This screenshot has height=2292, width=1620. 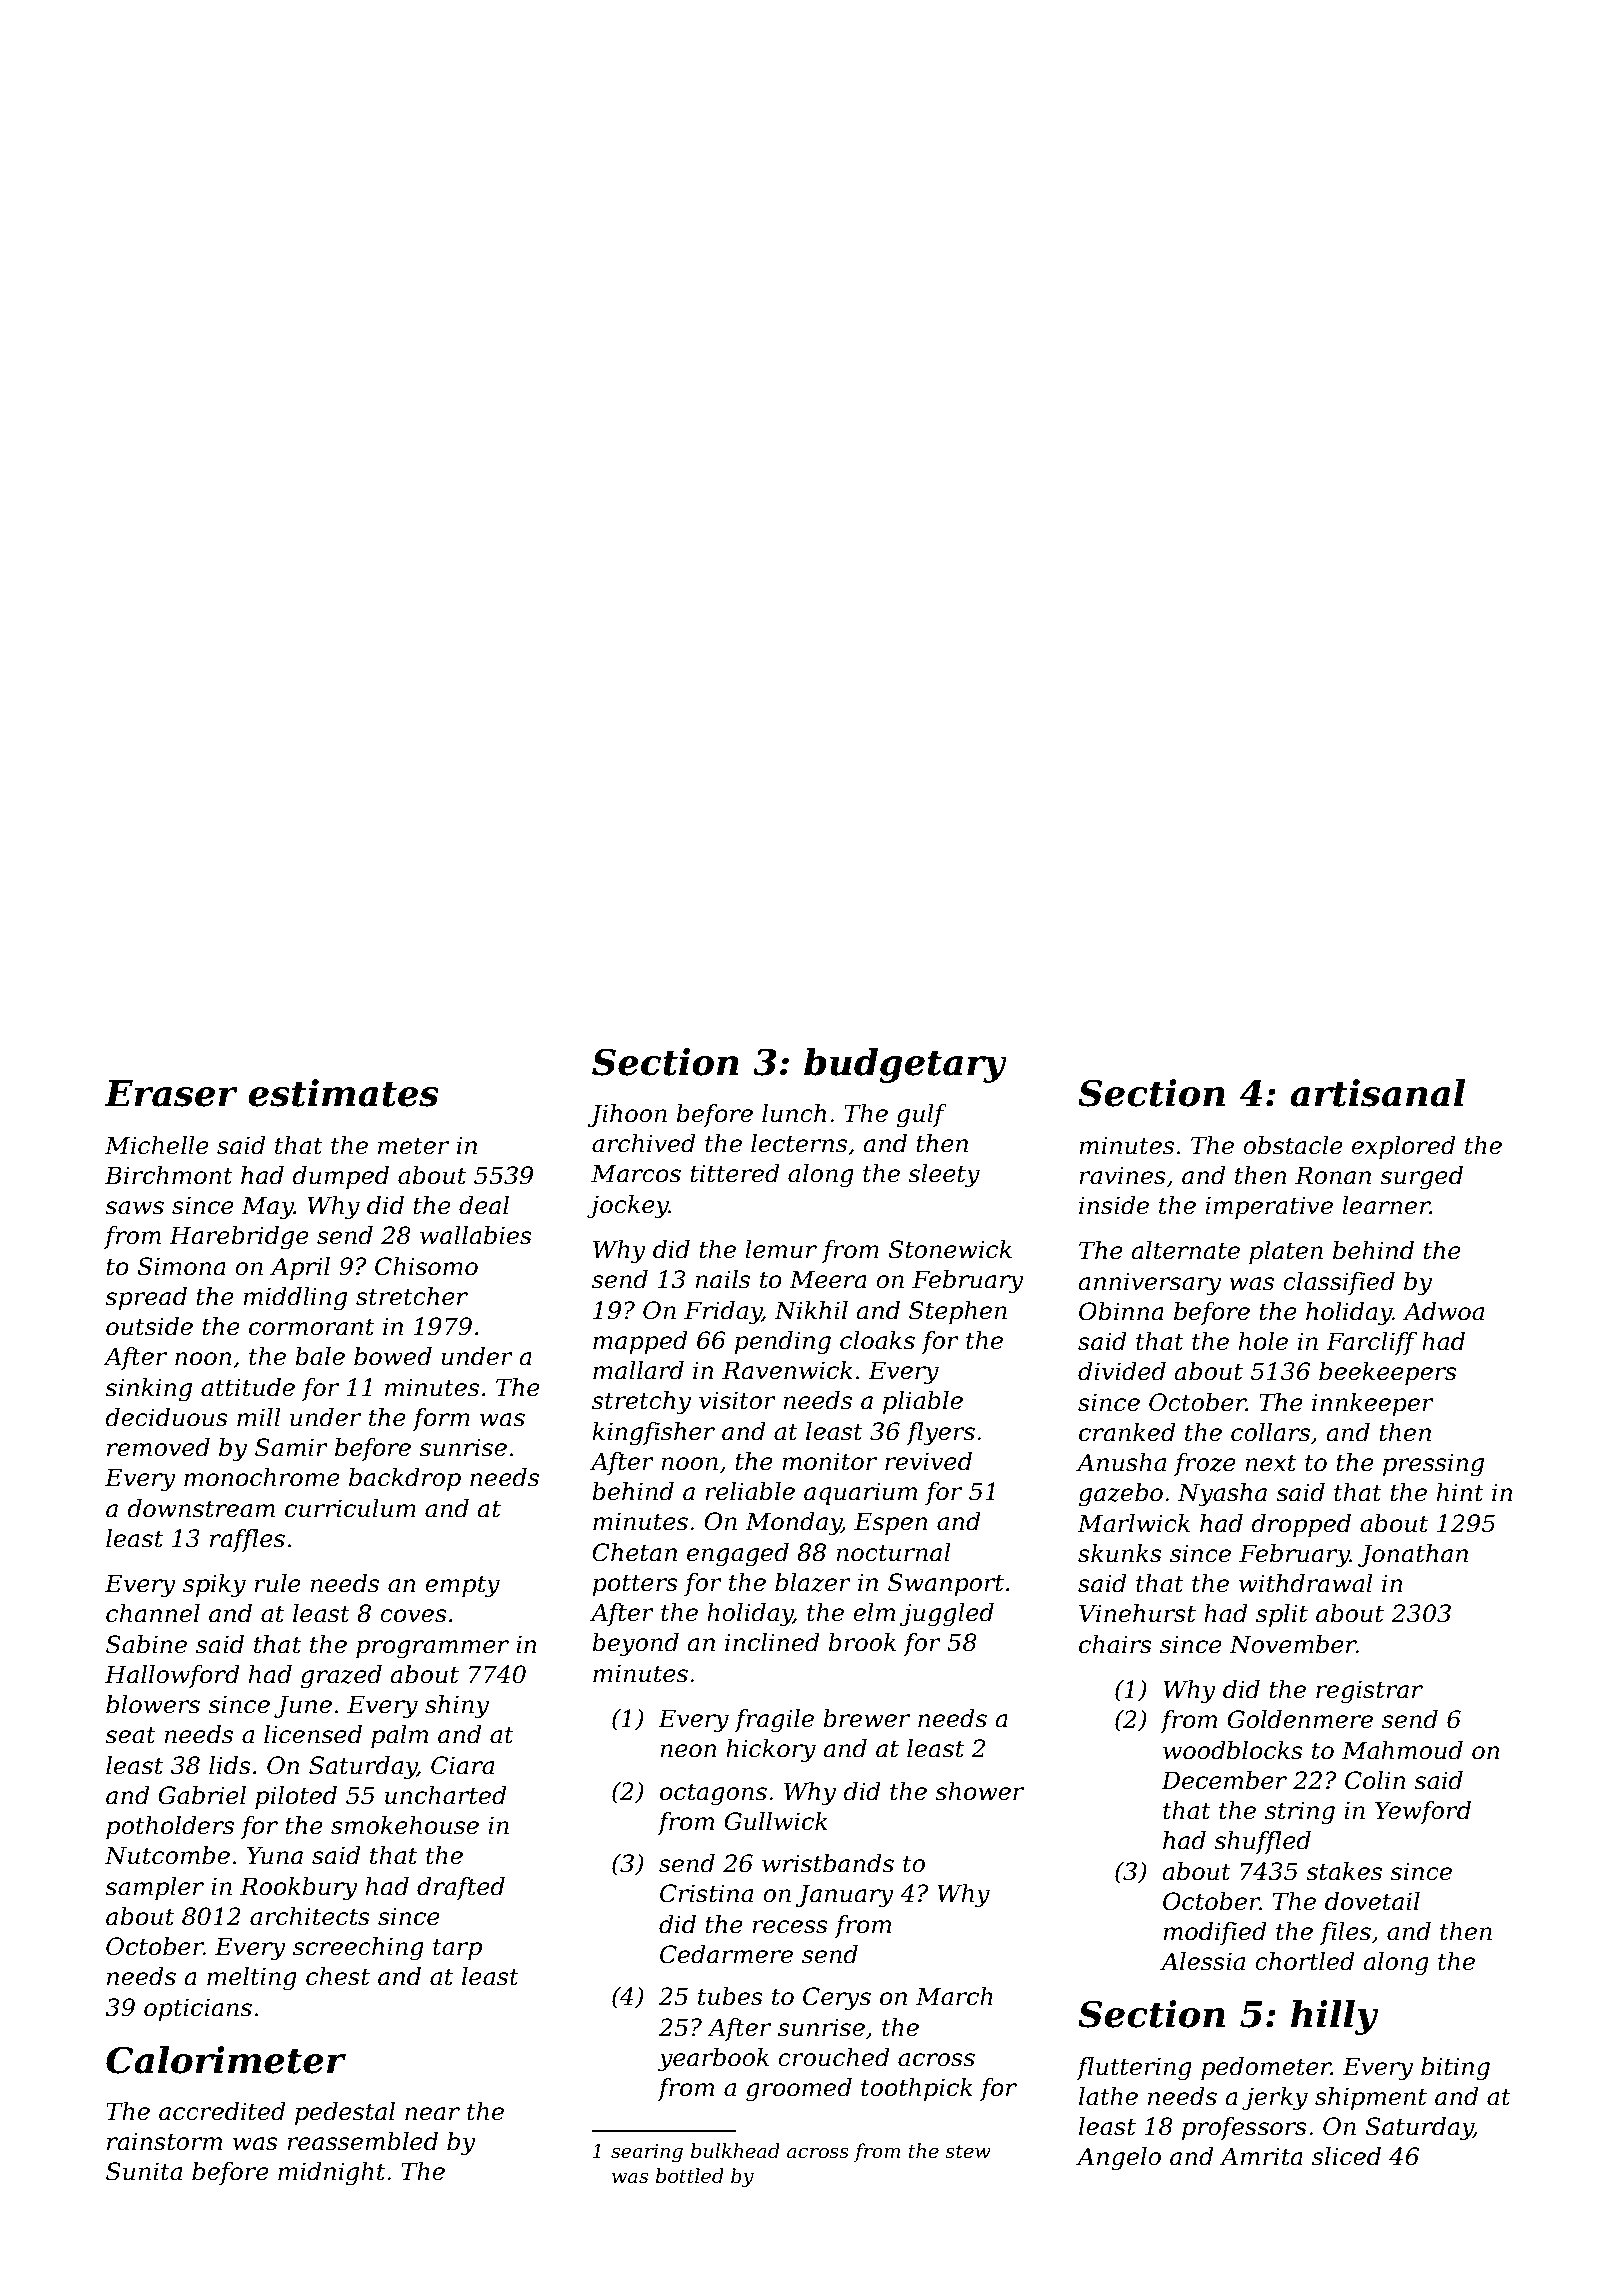 What do you see at coordinates (905, 1065) in the screenshot?
I see `budgetary` at bounding box center [905, 1065].
